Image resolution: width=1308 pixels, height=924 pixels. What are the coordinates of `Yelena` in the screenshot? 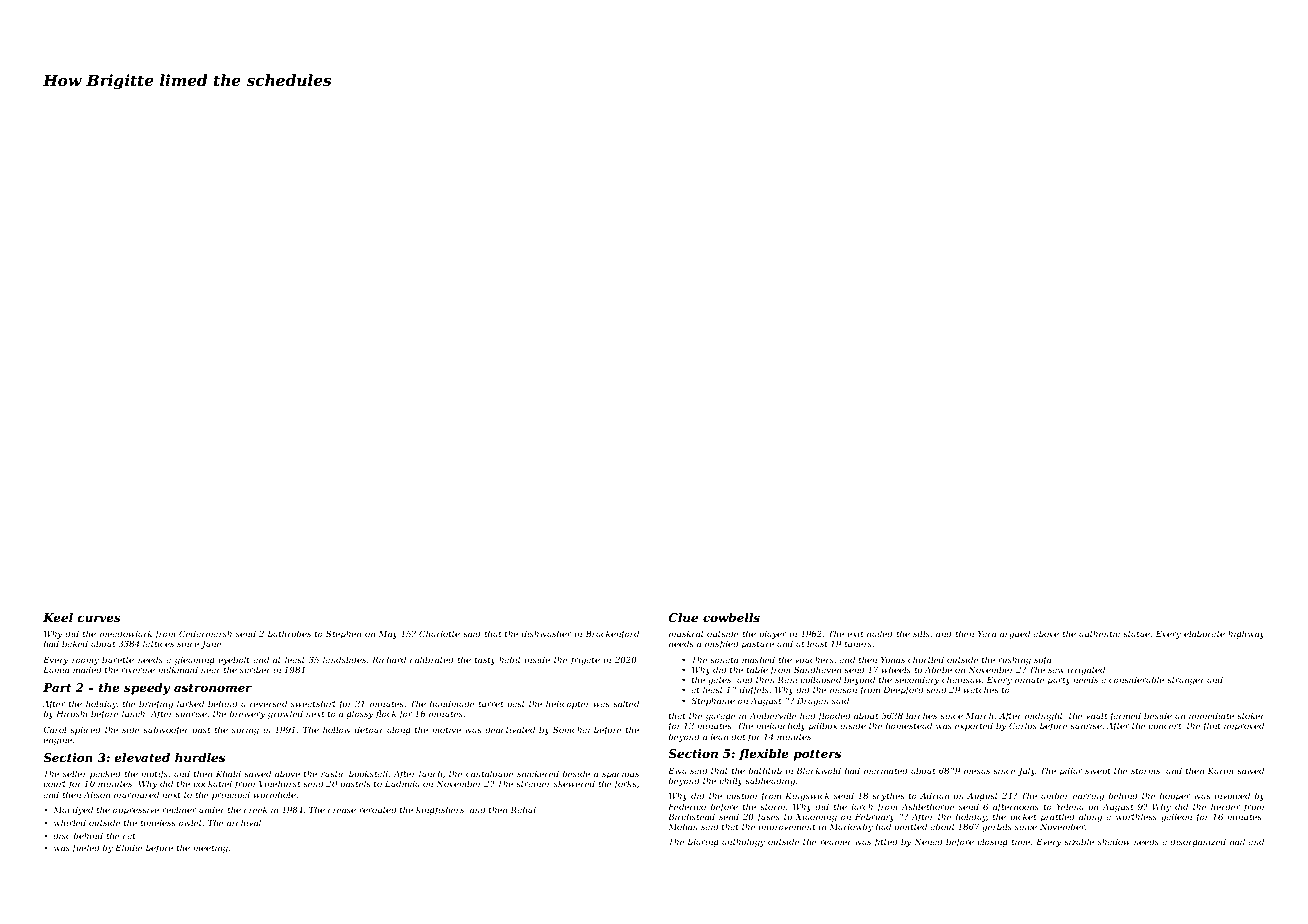 It's located at (1070, 806).
